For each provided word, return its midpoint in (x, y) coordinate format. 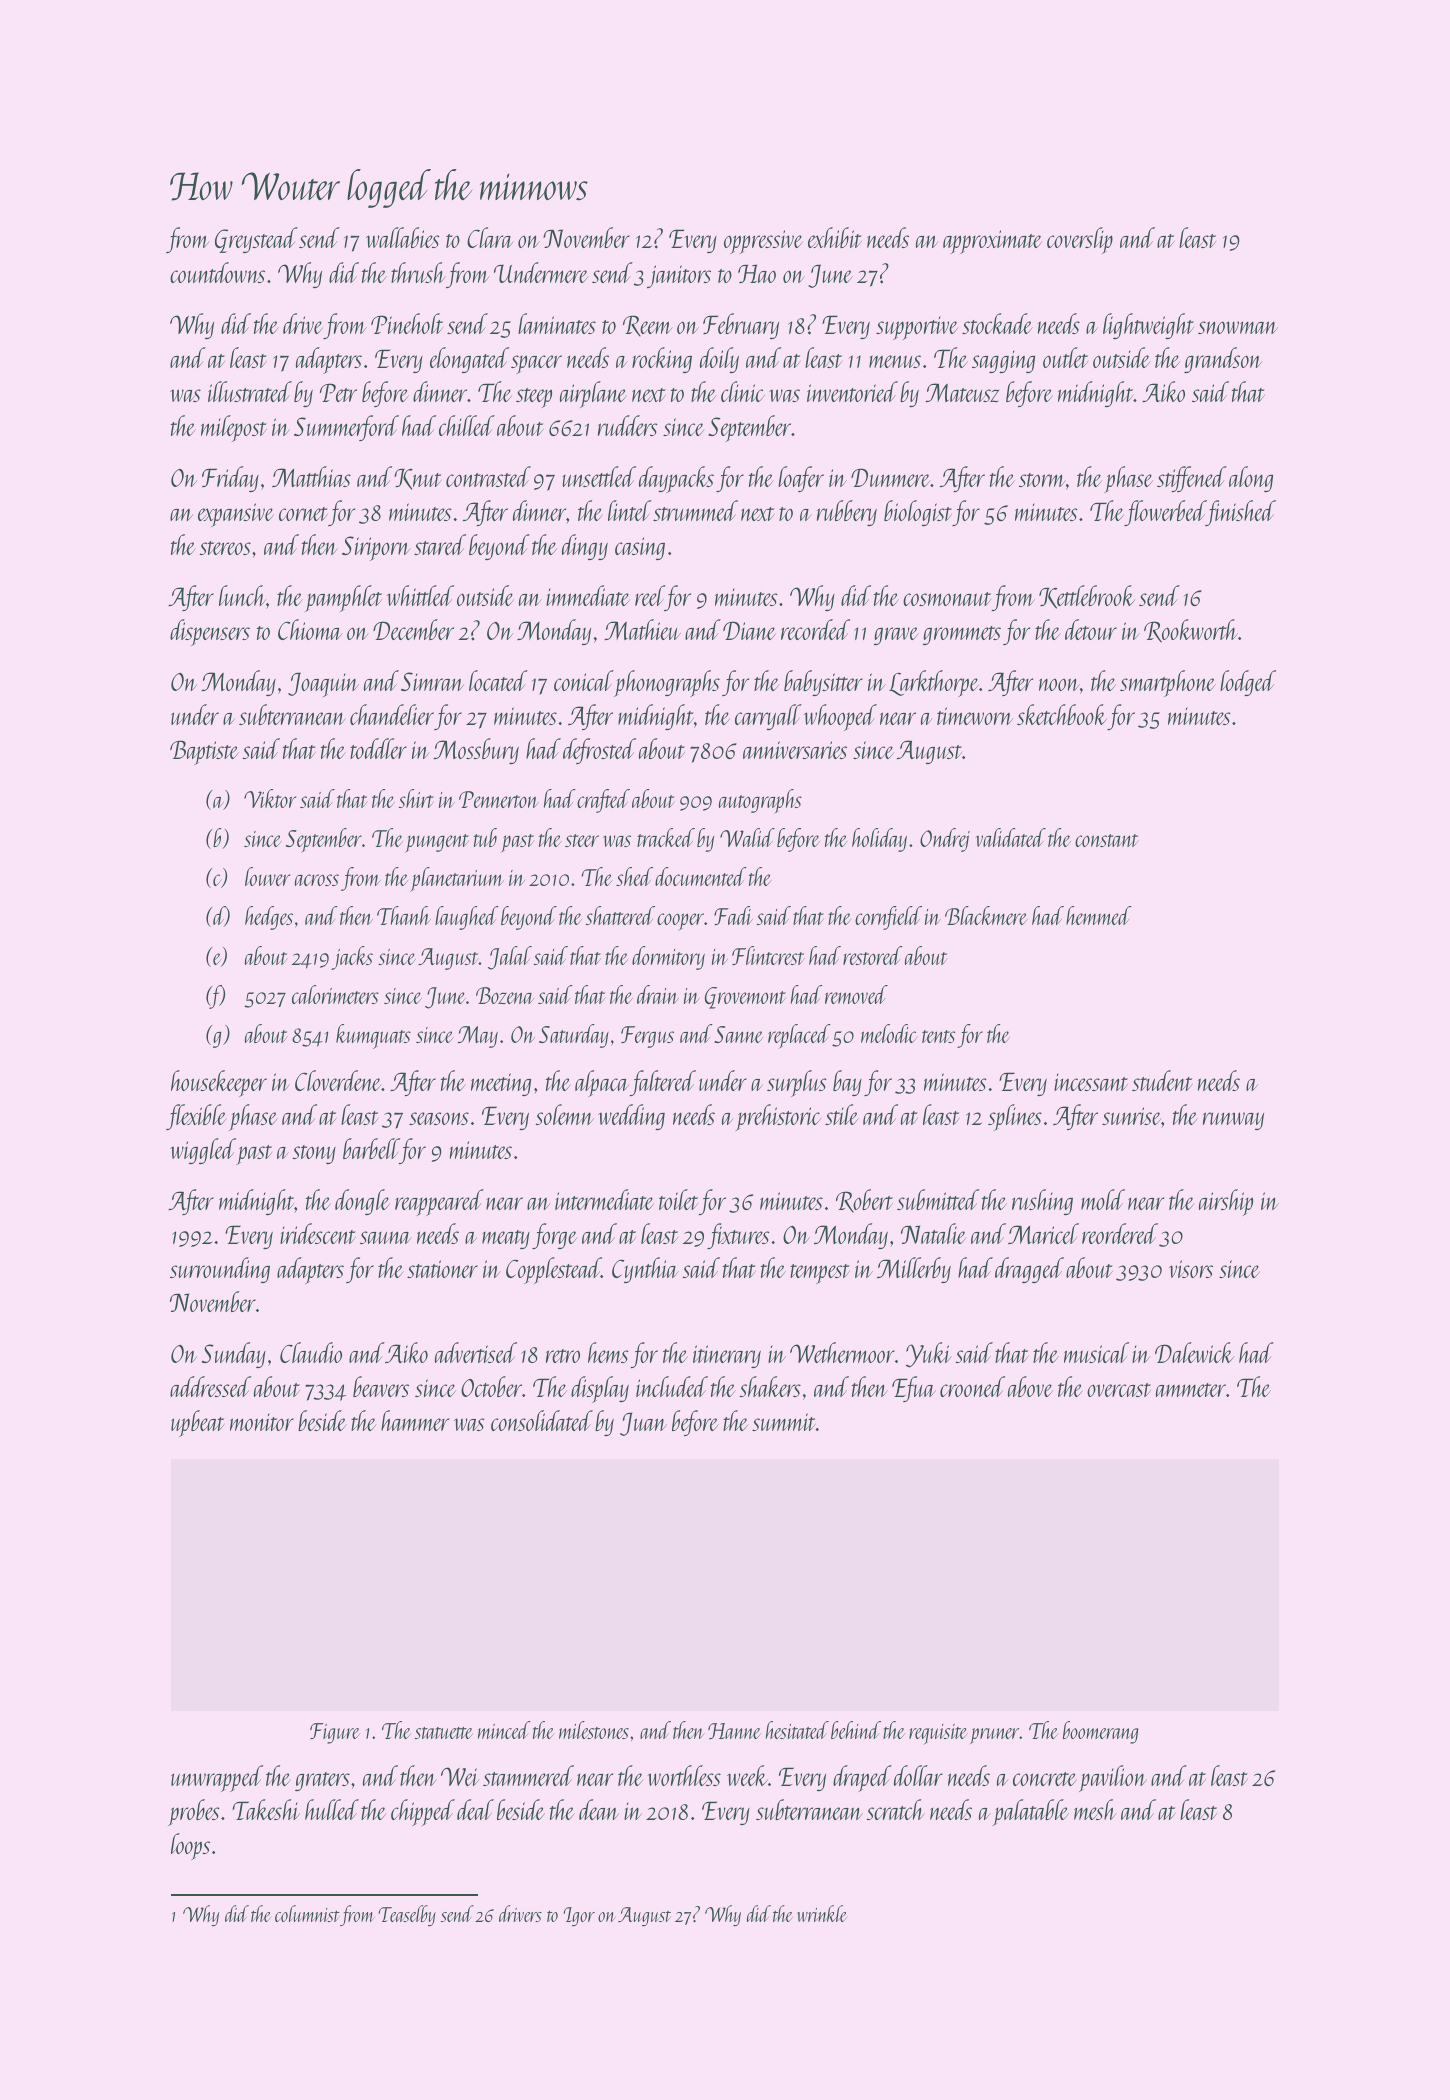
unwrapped (217, 1778)
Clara (490, 237)
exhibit (835, 237)
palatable (1031, 1812)
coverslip (1080, 240)
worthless (684, 1775)
